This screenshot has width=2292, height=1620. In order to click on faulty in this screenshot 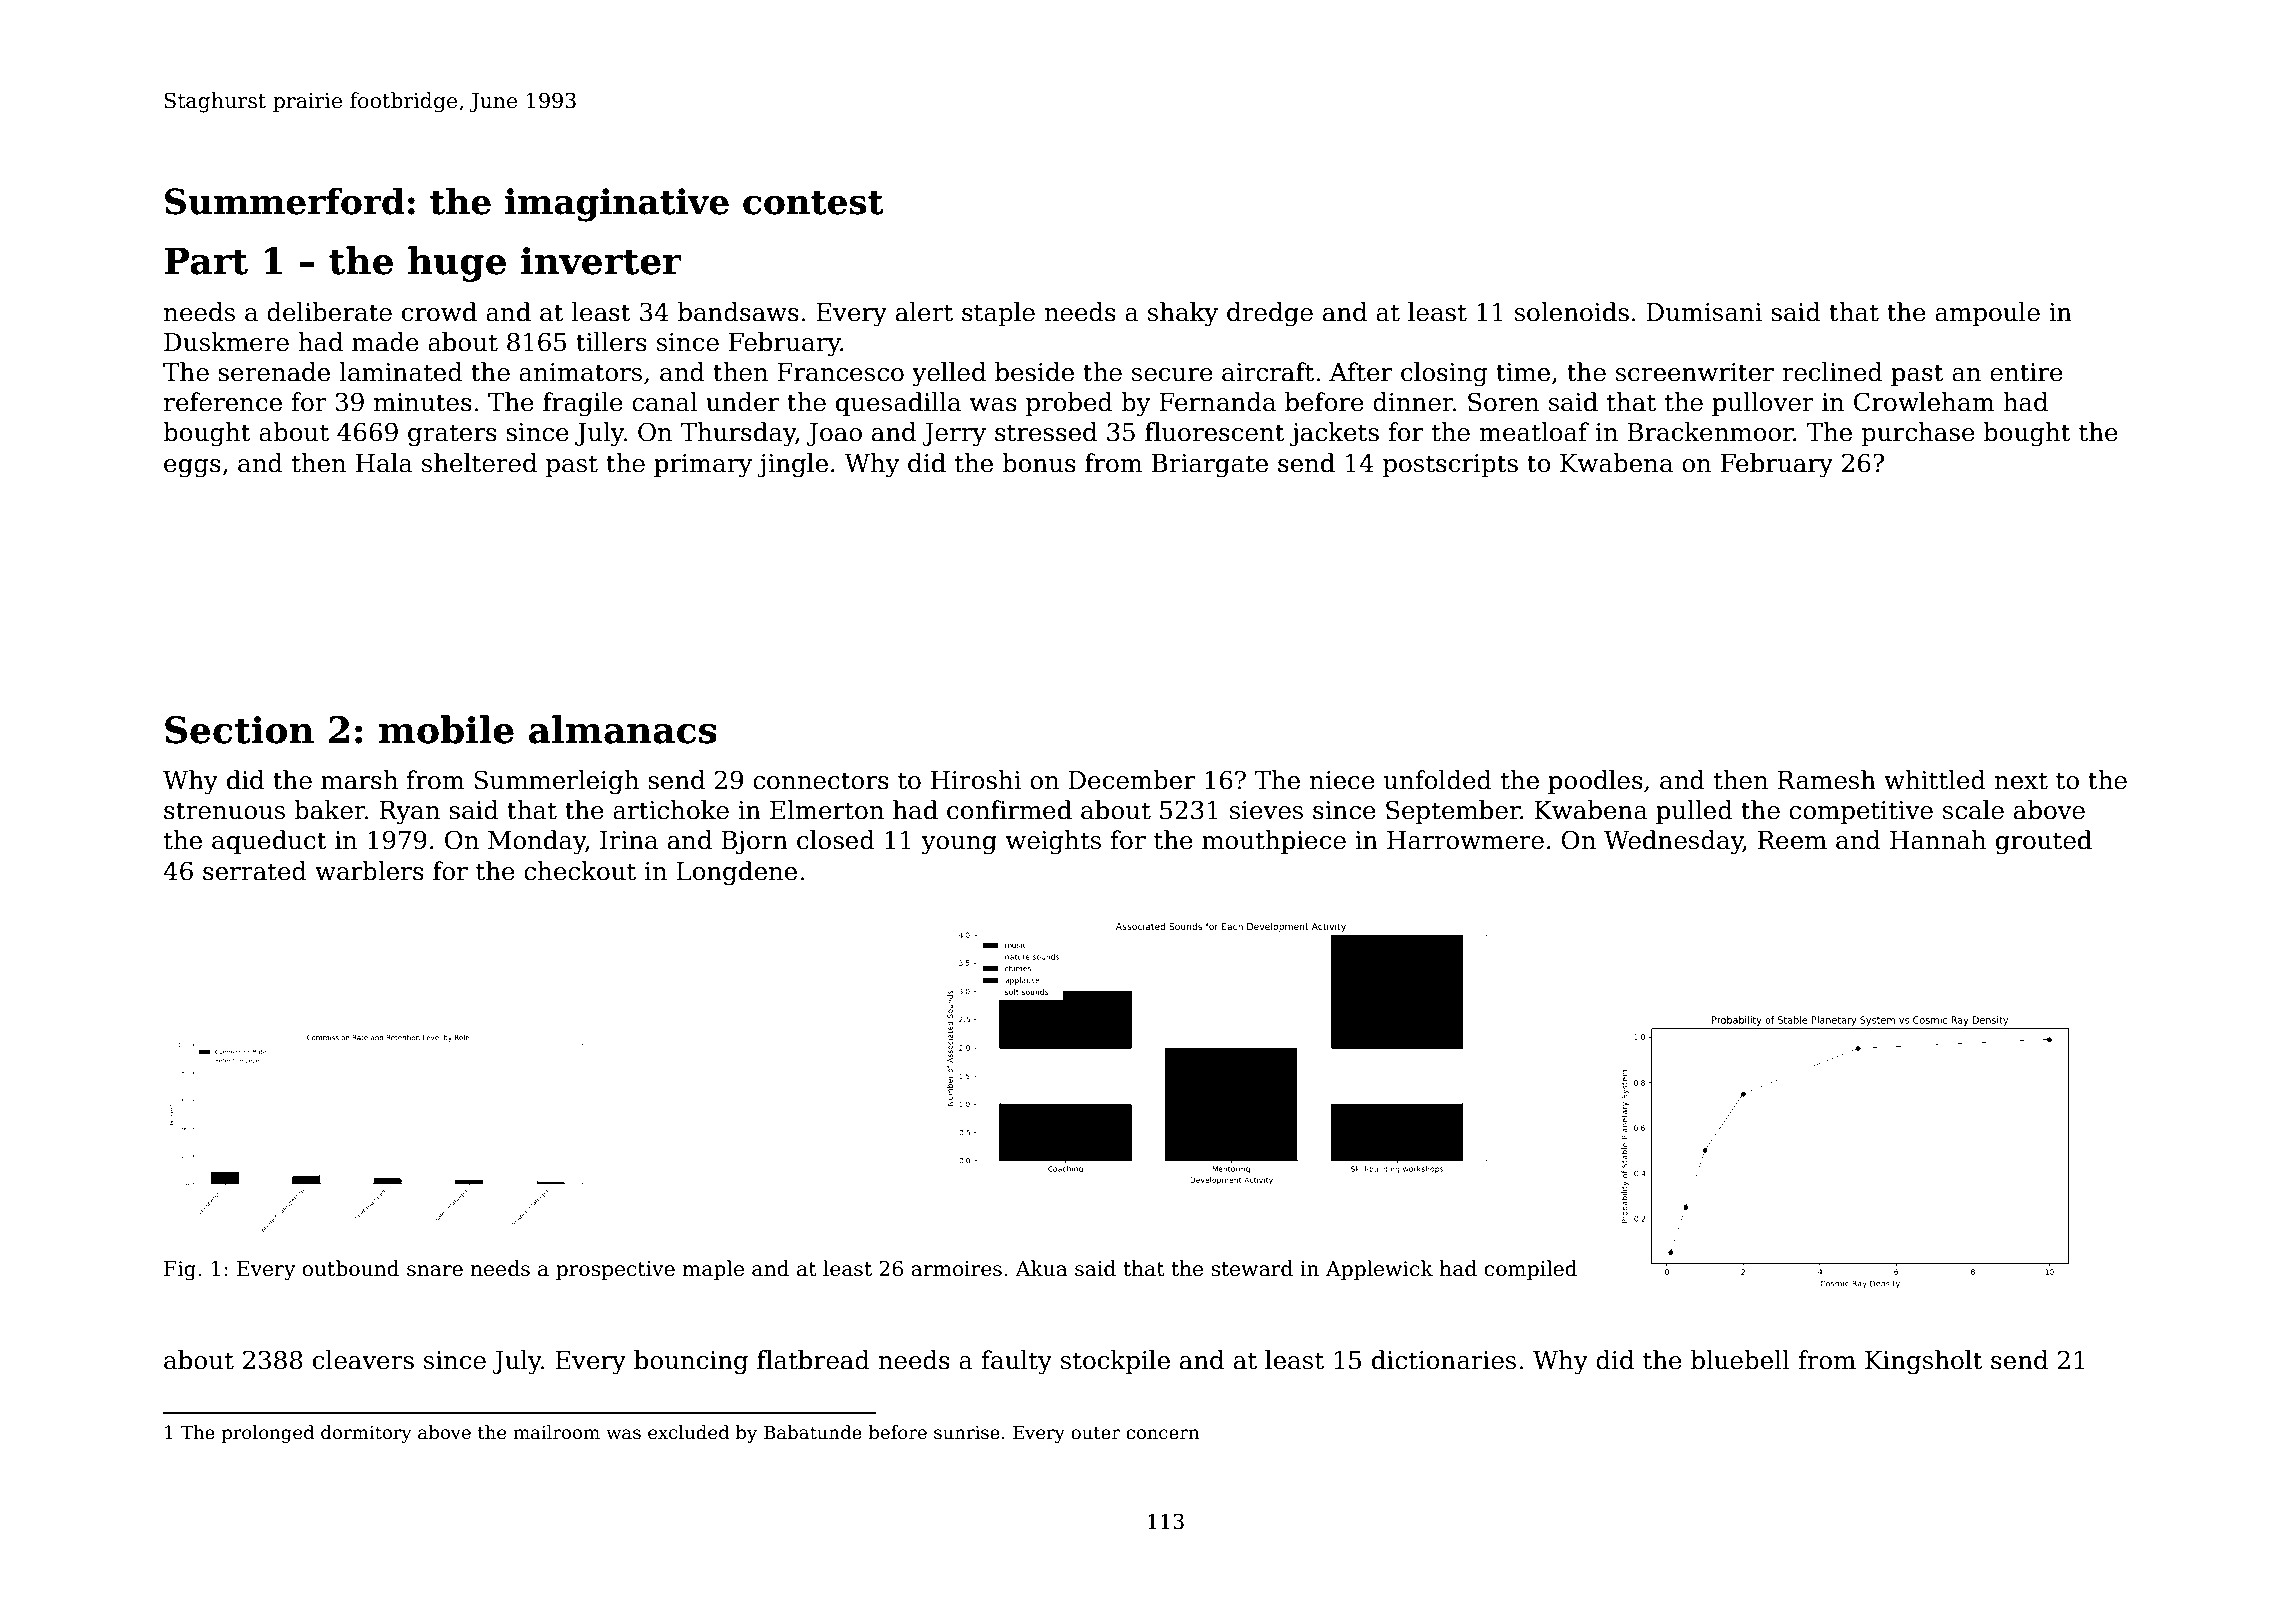, I will do `click(1017, 1362)`.
